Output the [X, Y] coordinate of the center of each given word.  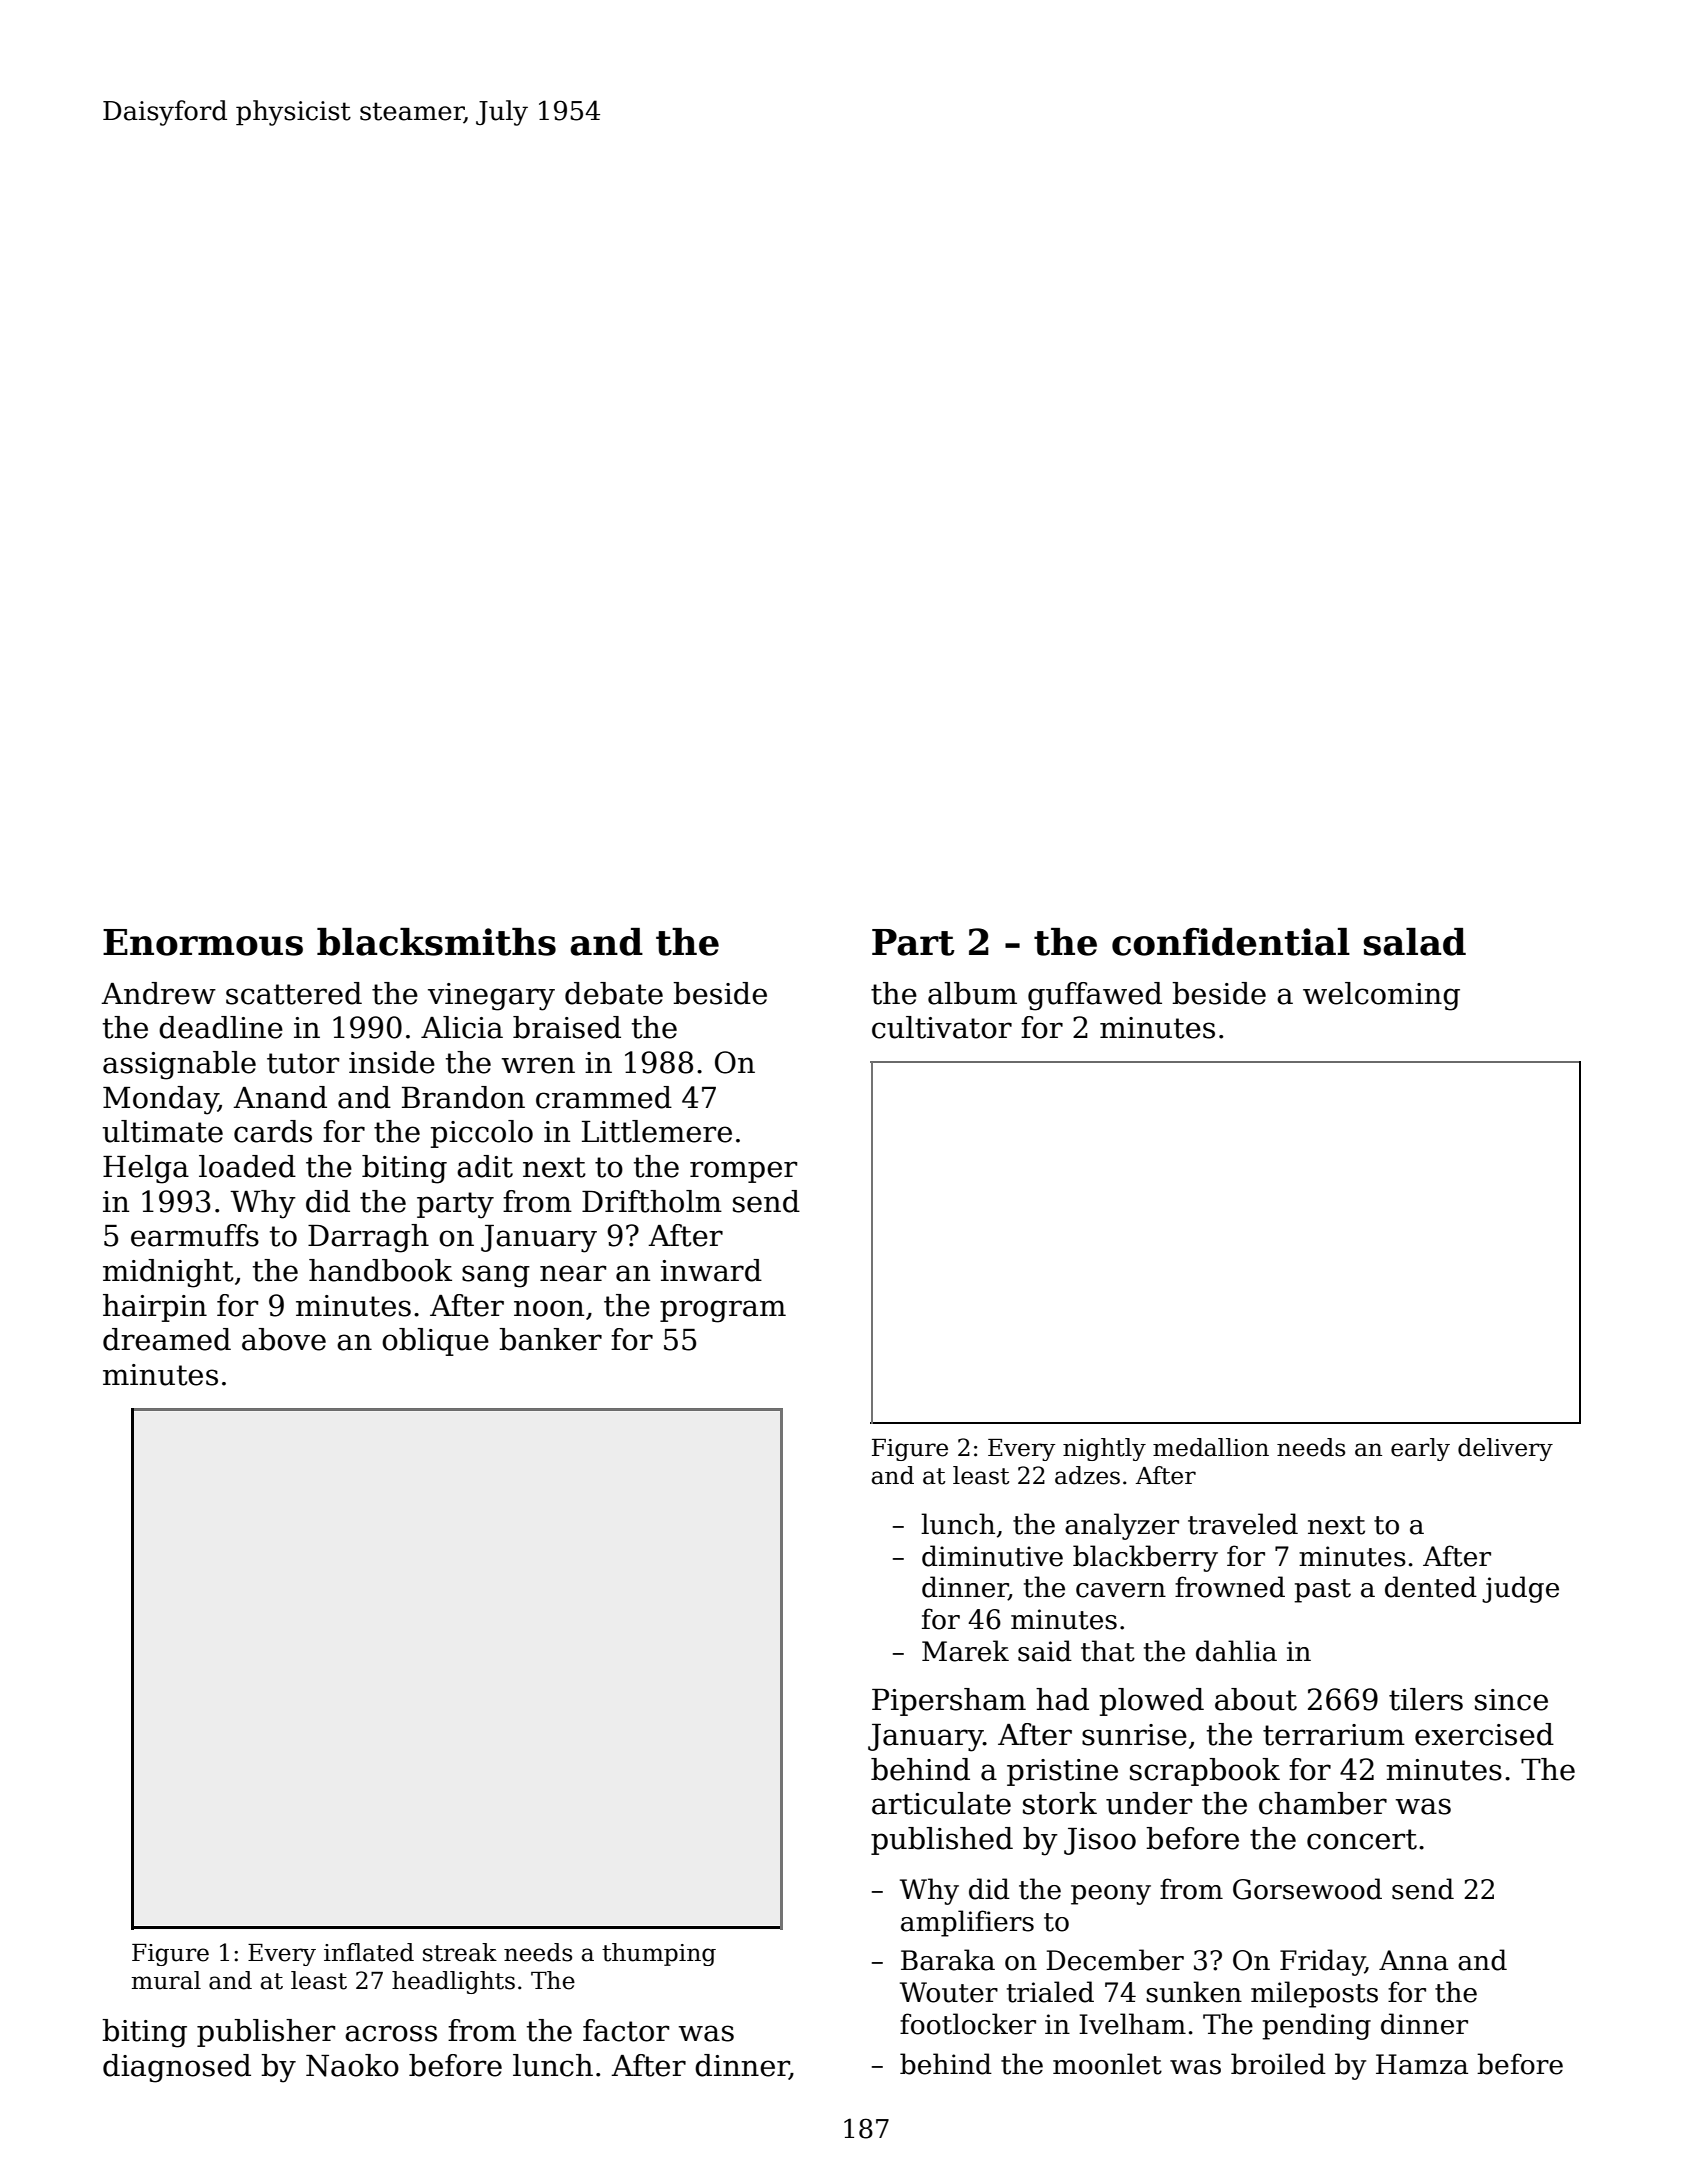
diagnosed [177, 2068]
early [1420, 1449]
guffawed [1095, 996]
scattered [294, 993]
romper [743, 1172]
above [284, 1339]
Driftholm [652, 1201]
